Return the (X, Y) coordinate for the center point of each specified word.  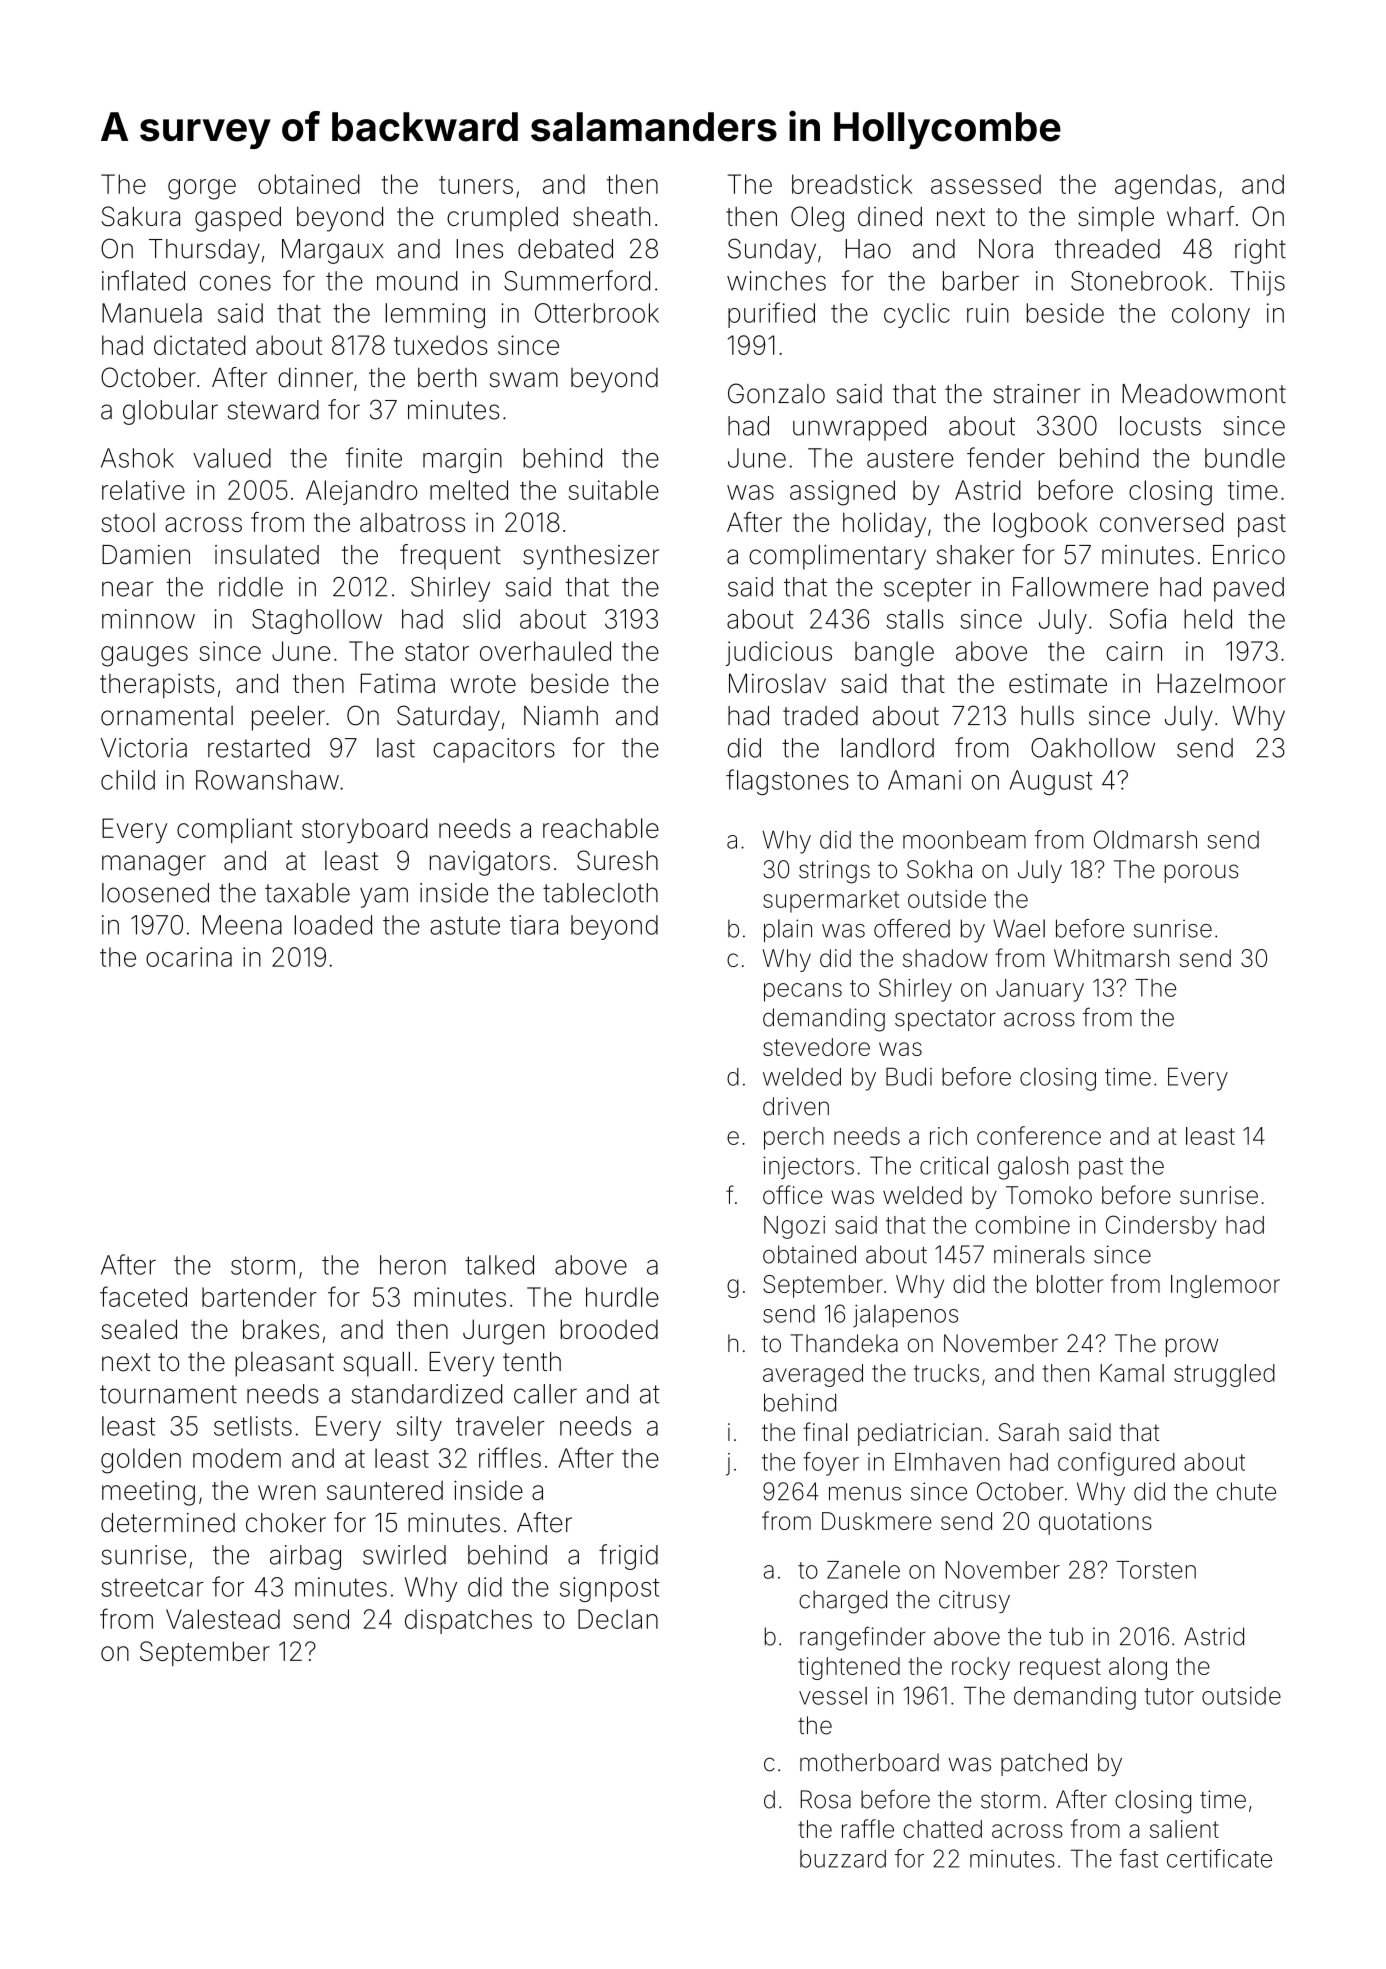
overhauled (545, 651)
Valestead (223, 1619)
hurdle (622, 1297)
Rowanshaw (267, 780)
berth (447, 378)
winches (776, 281)
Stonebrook (1138, 281)
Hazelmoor (1221, 683)
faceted (143, 1296)
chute (1246, 1491)
